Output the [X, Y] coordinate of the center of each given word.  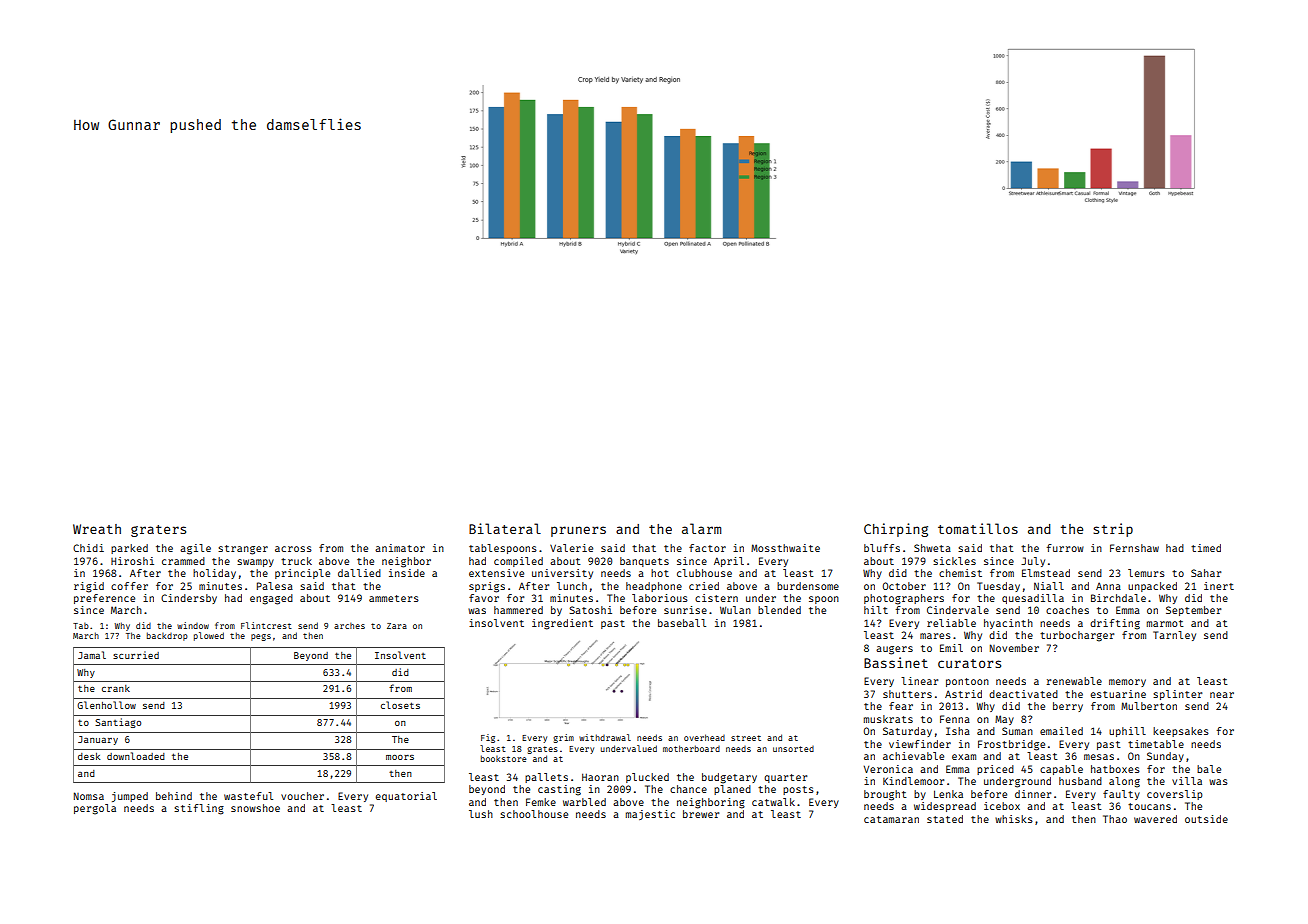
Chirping [896, 530]
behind [174, 796]
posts [798, 790]
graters [158, 531]
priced [995, 770]
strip [1113, 530]
